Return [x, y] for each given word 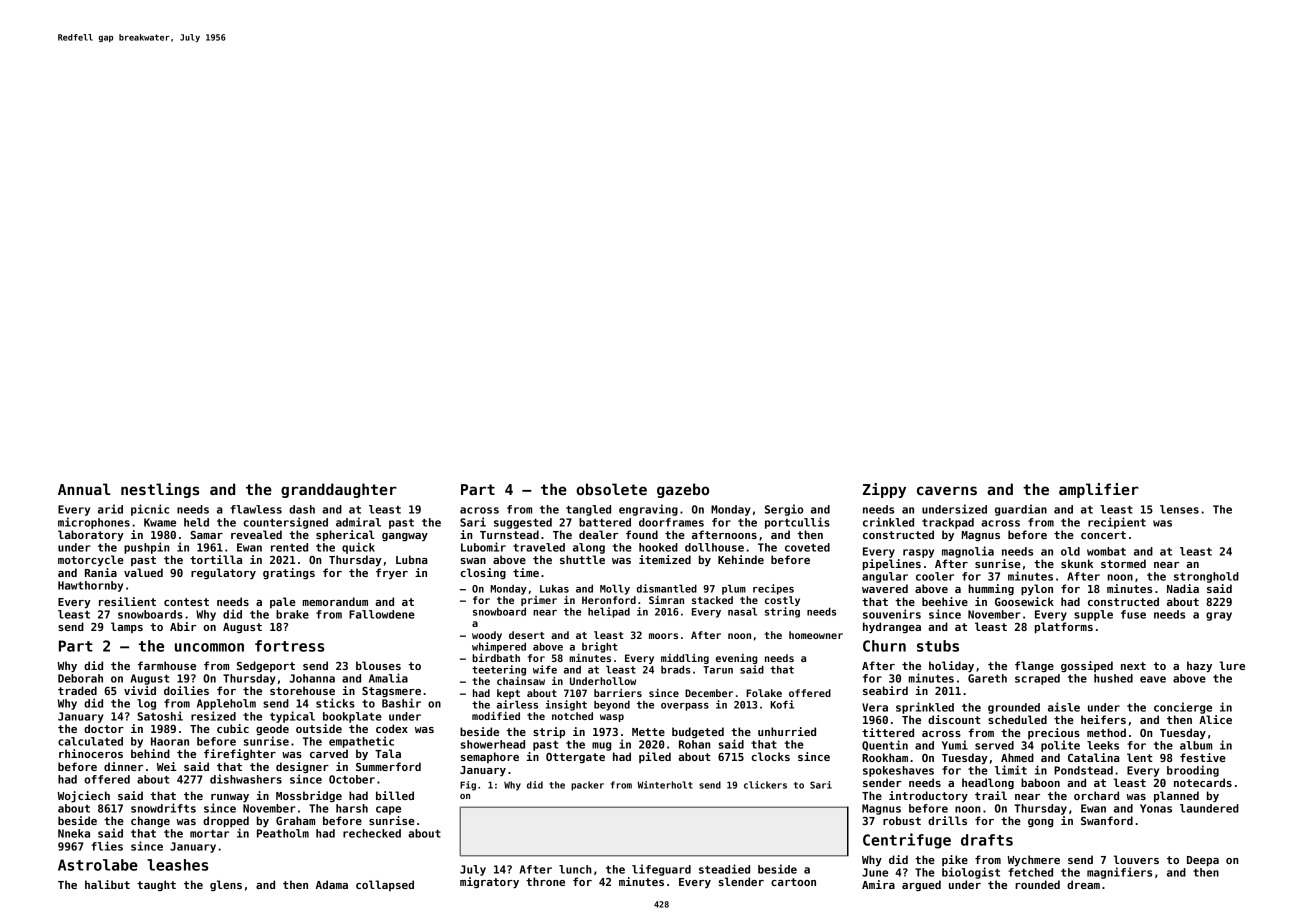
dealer [598, 534]
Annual [84, 489]
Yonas [1156, 808]
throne [545, 881]
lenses [1179, 509]
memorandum [335, 601]
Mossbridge [309, 796]
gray [1219, 616]
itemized [665, 559]
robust [902, 820]
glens [226, 885]
